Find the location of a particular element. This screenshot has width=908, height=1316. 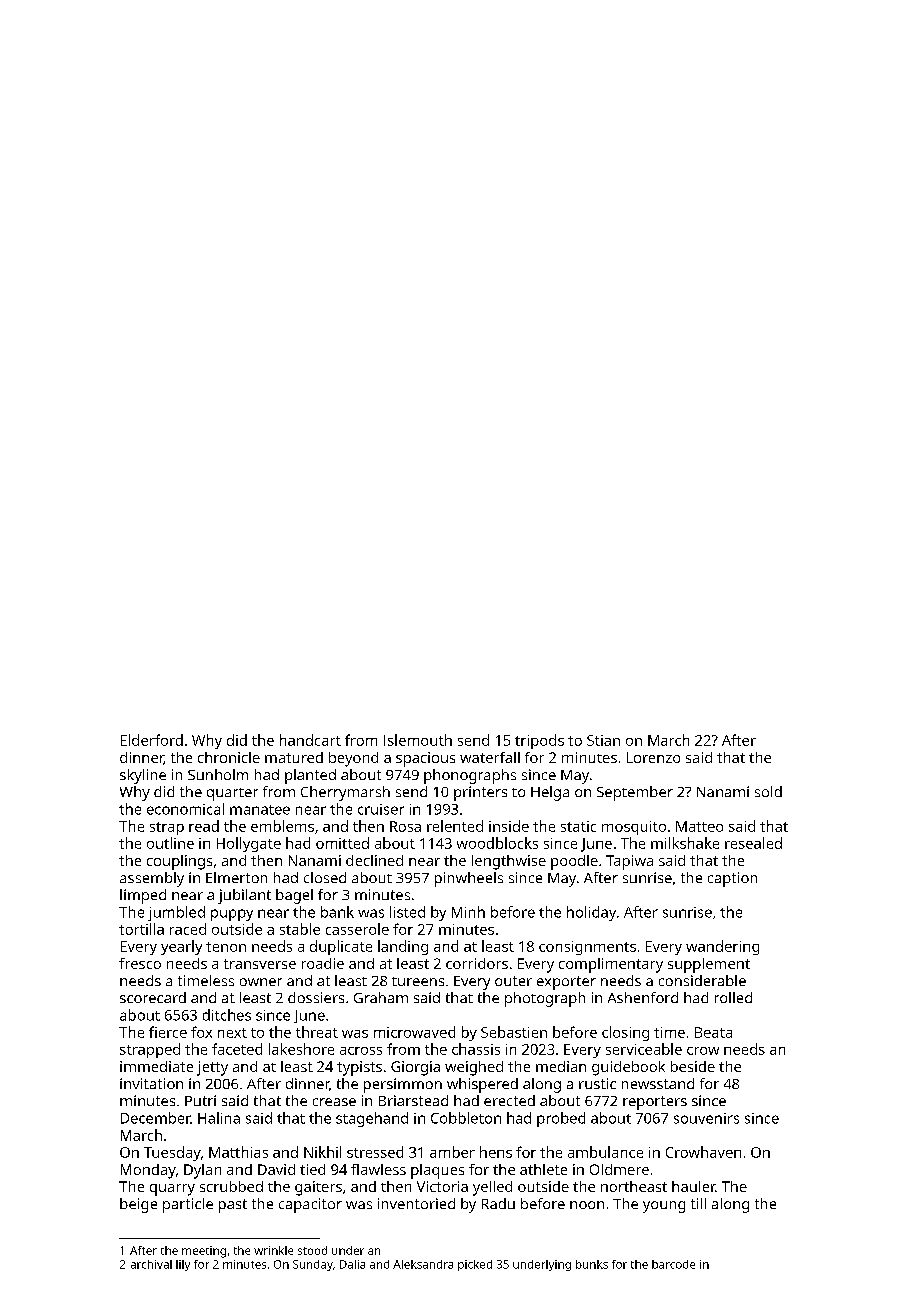

Lorenzo is located at coordinates (653, 757).
